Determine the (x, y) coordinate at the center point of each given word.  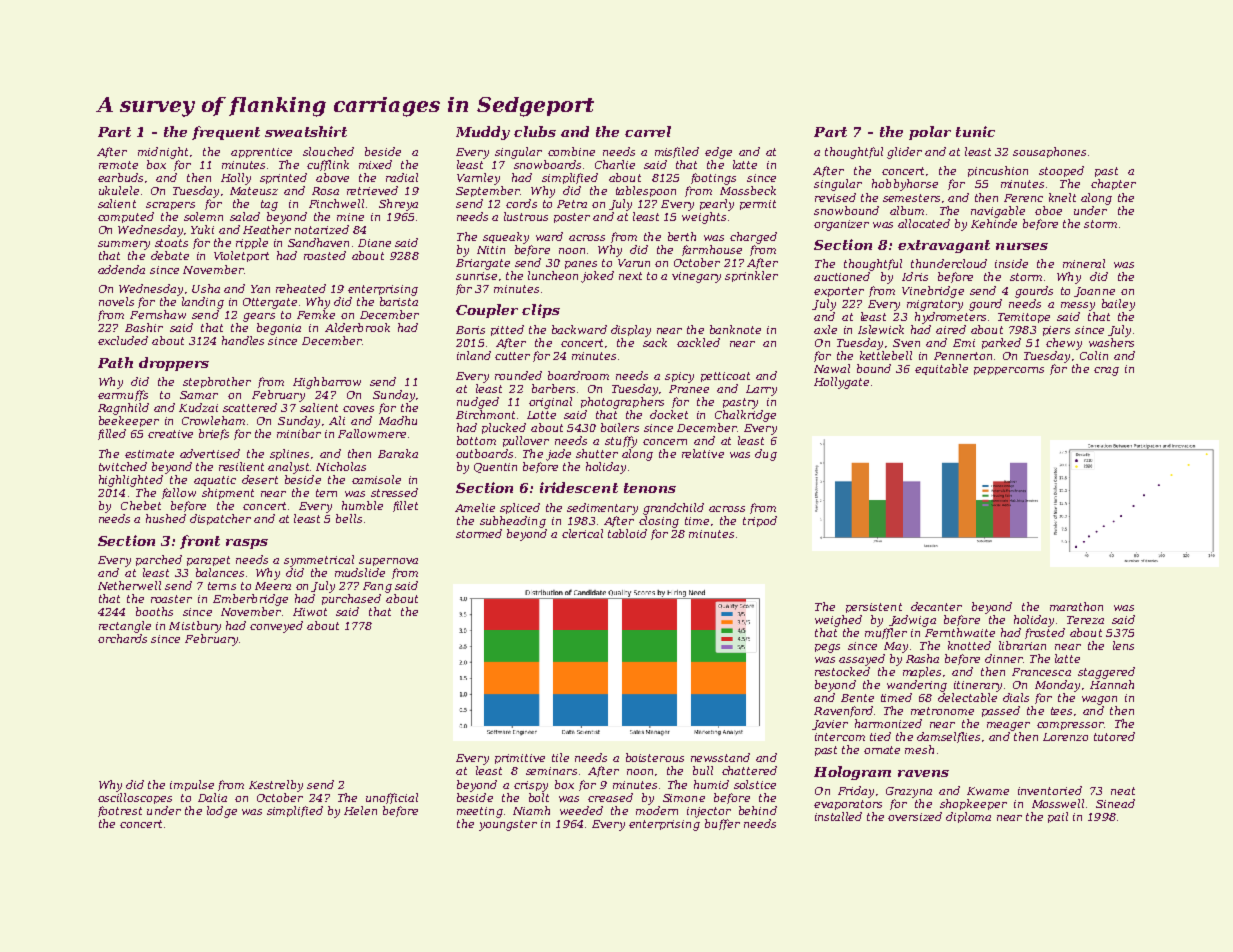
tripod (760, 521)
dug (766, 455)
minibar (299, 433)
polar (930, 133)
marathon (1076, 606)
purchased (351, 599)
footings (713, 179)
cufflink (328, 165)
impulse (192, 785)
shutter (597, 453)
